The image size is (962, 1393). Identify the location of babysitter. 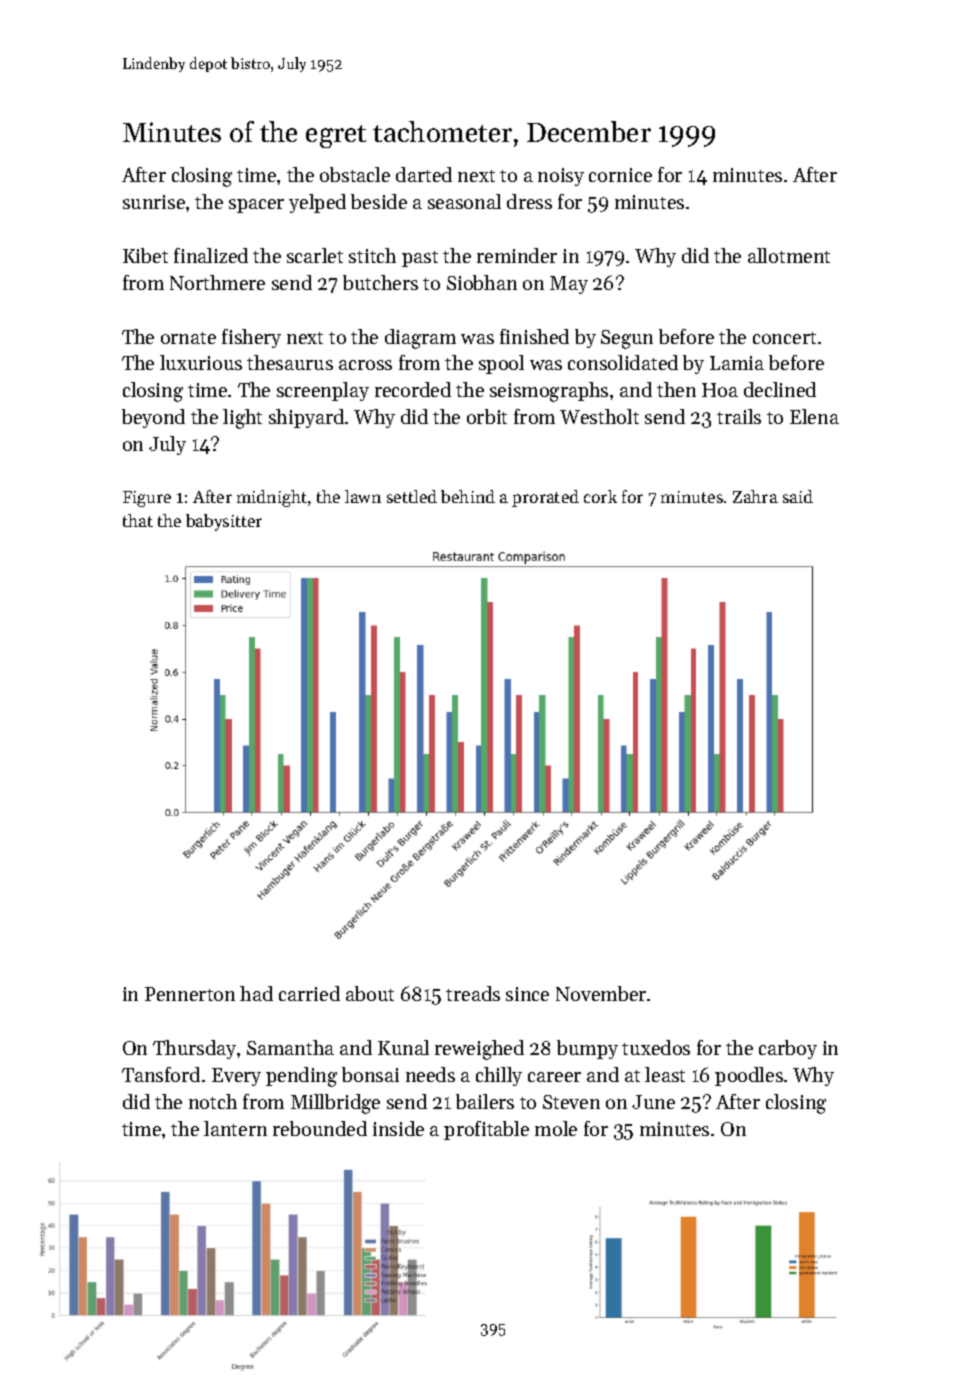
(224, 522).
